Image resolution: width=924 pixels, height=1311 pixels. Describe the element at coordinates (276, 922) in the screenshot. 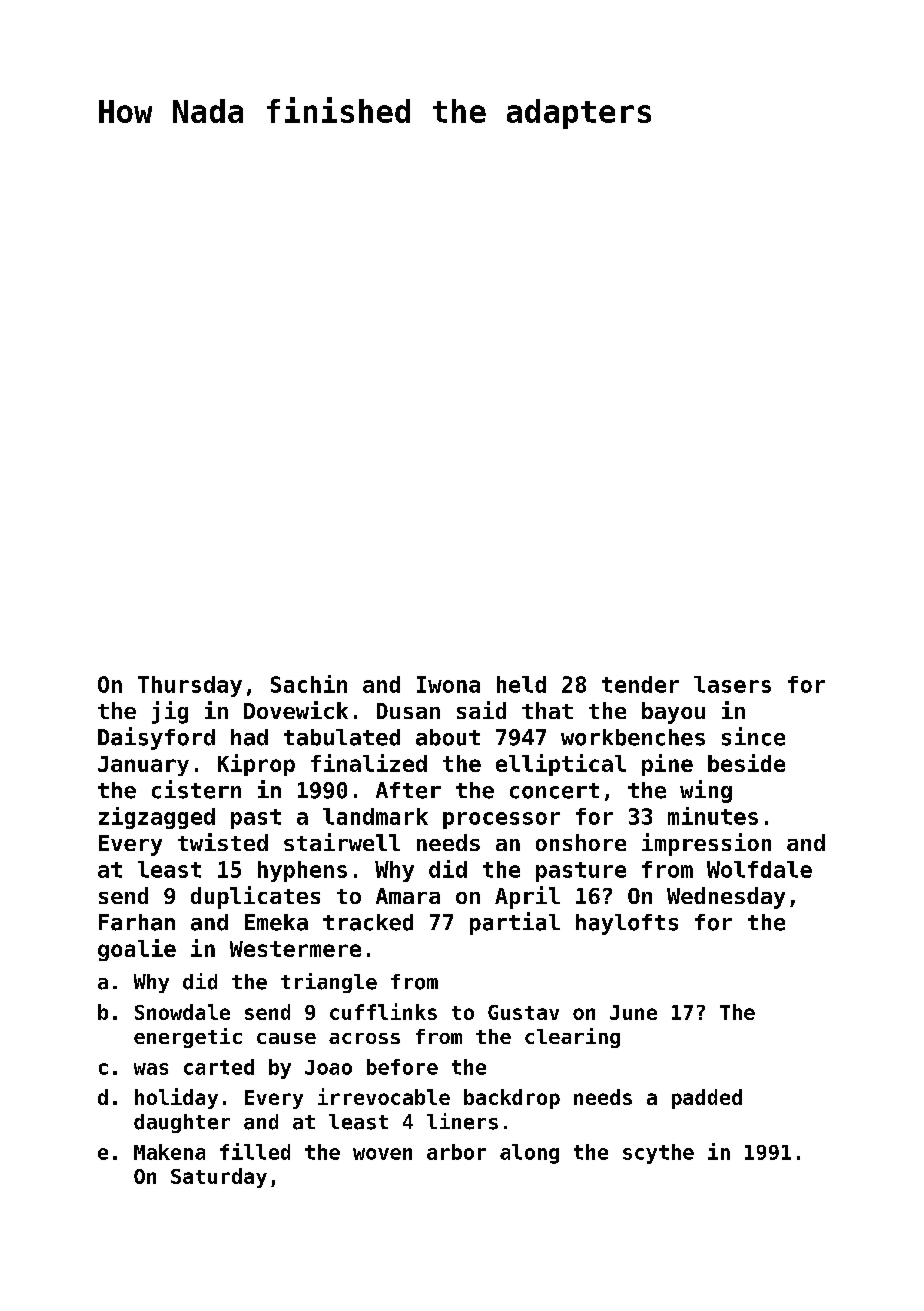

I see `Emeka` at that location.
